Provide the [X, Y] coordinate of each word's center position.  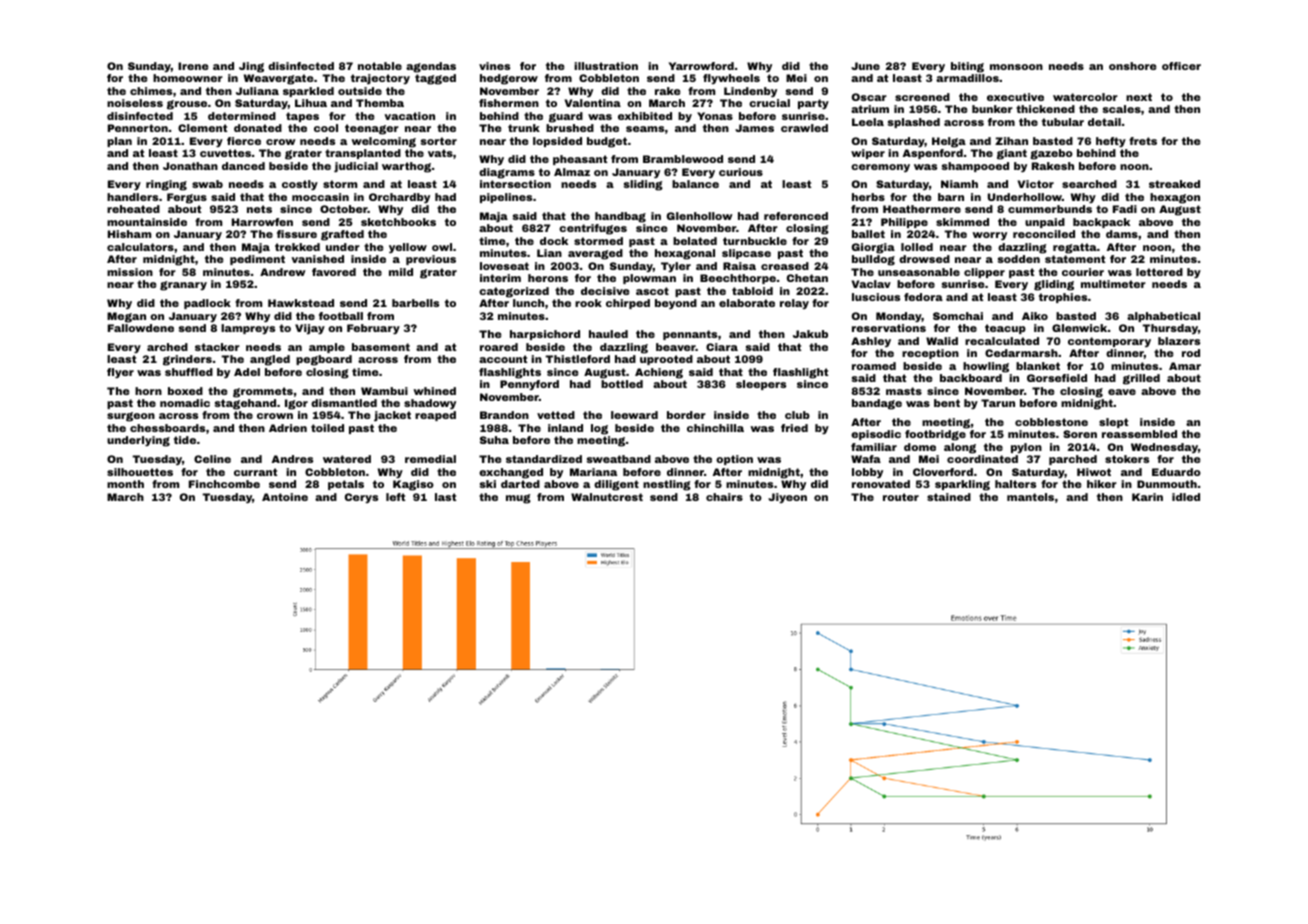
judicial [356, 167]
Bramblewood [683, 159]
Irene [193, 66]
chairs [724, 497]
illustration [606, 66]
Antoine [285, 497]
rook [588, 303]
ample [327, 348]
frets [1143, 141]
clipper [984, 273]
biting [967, 67]
